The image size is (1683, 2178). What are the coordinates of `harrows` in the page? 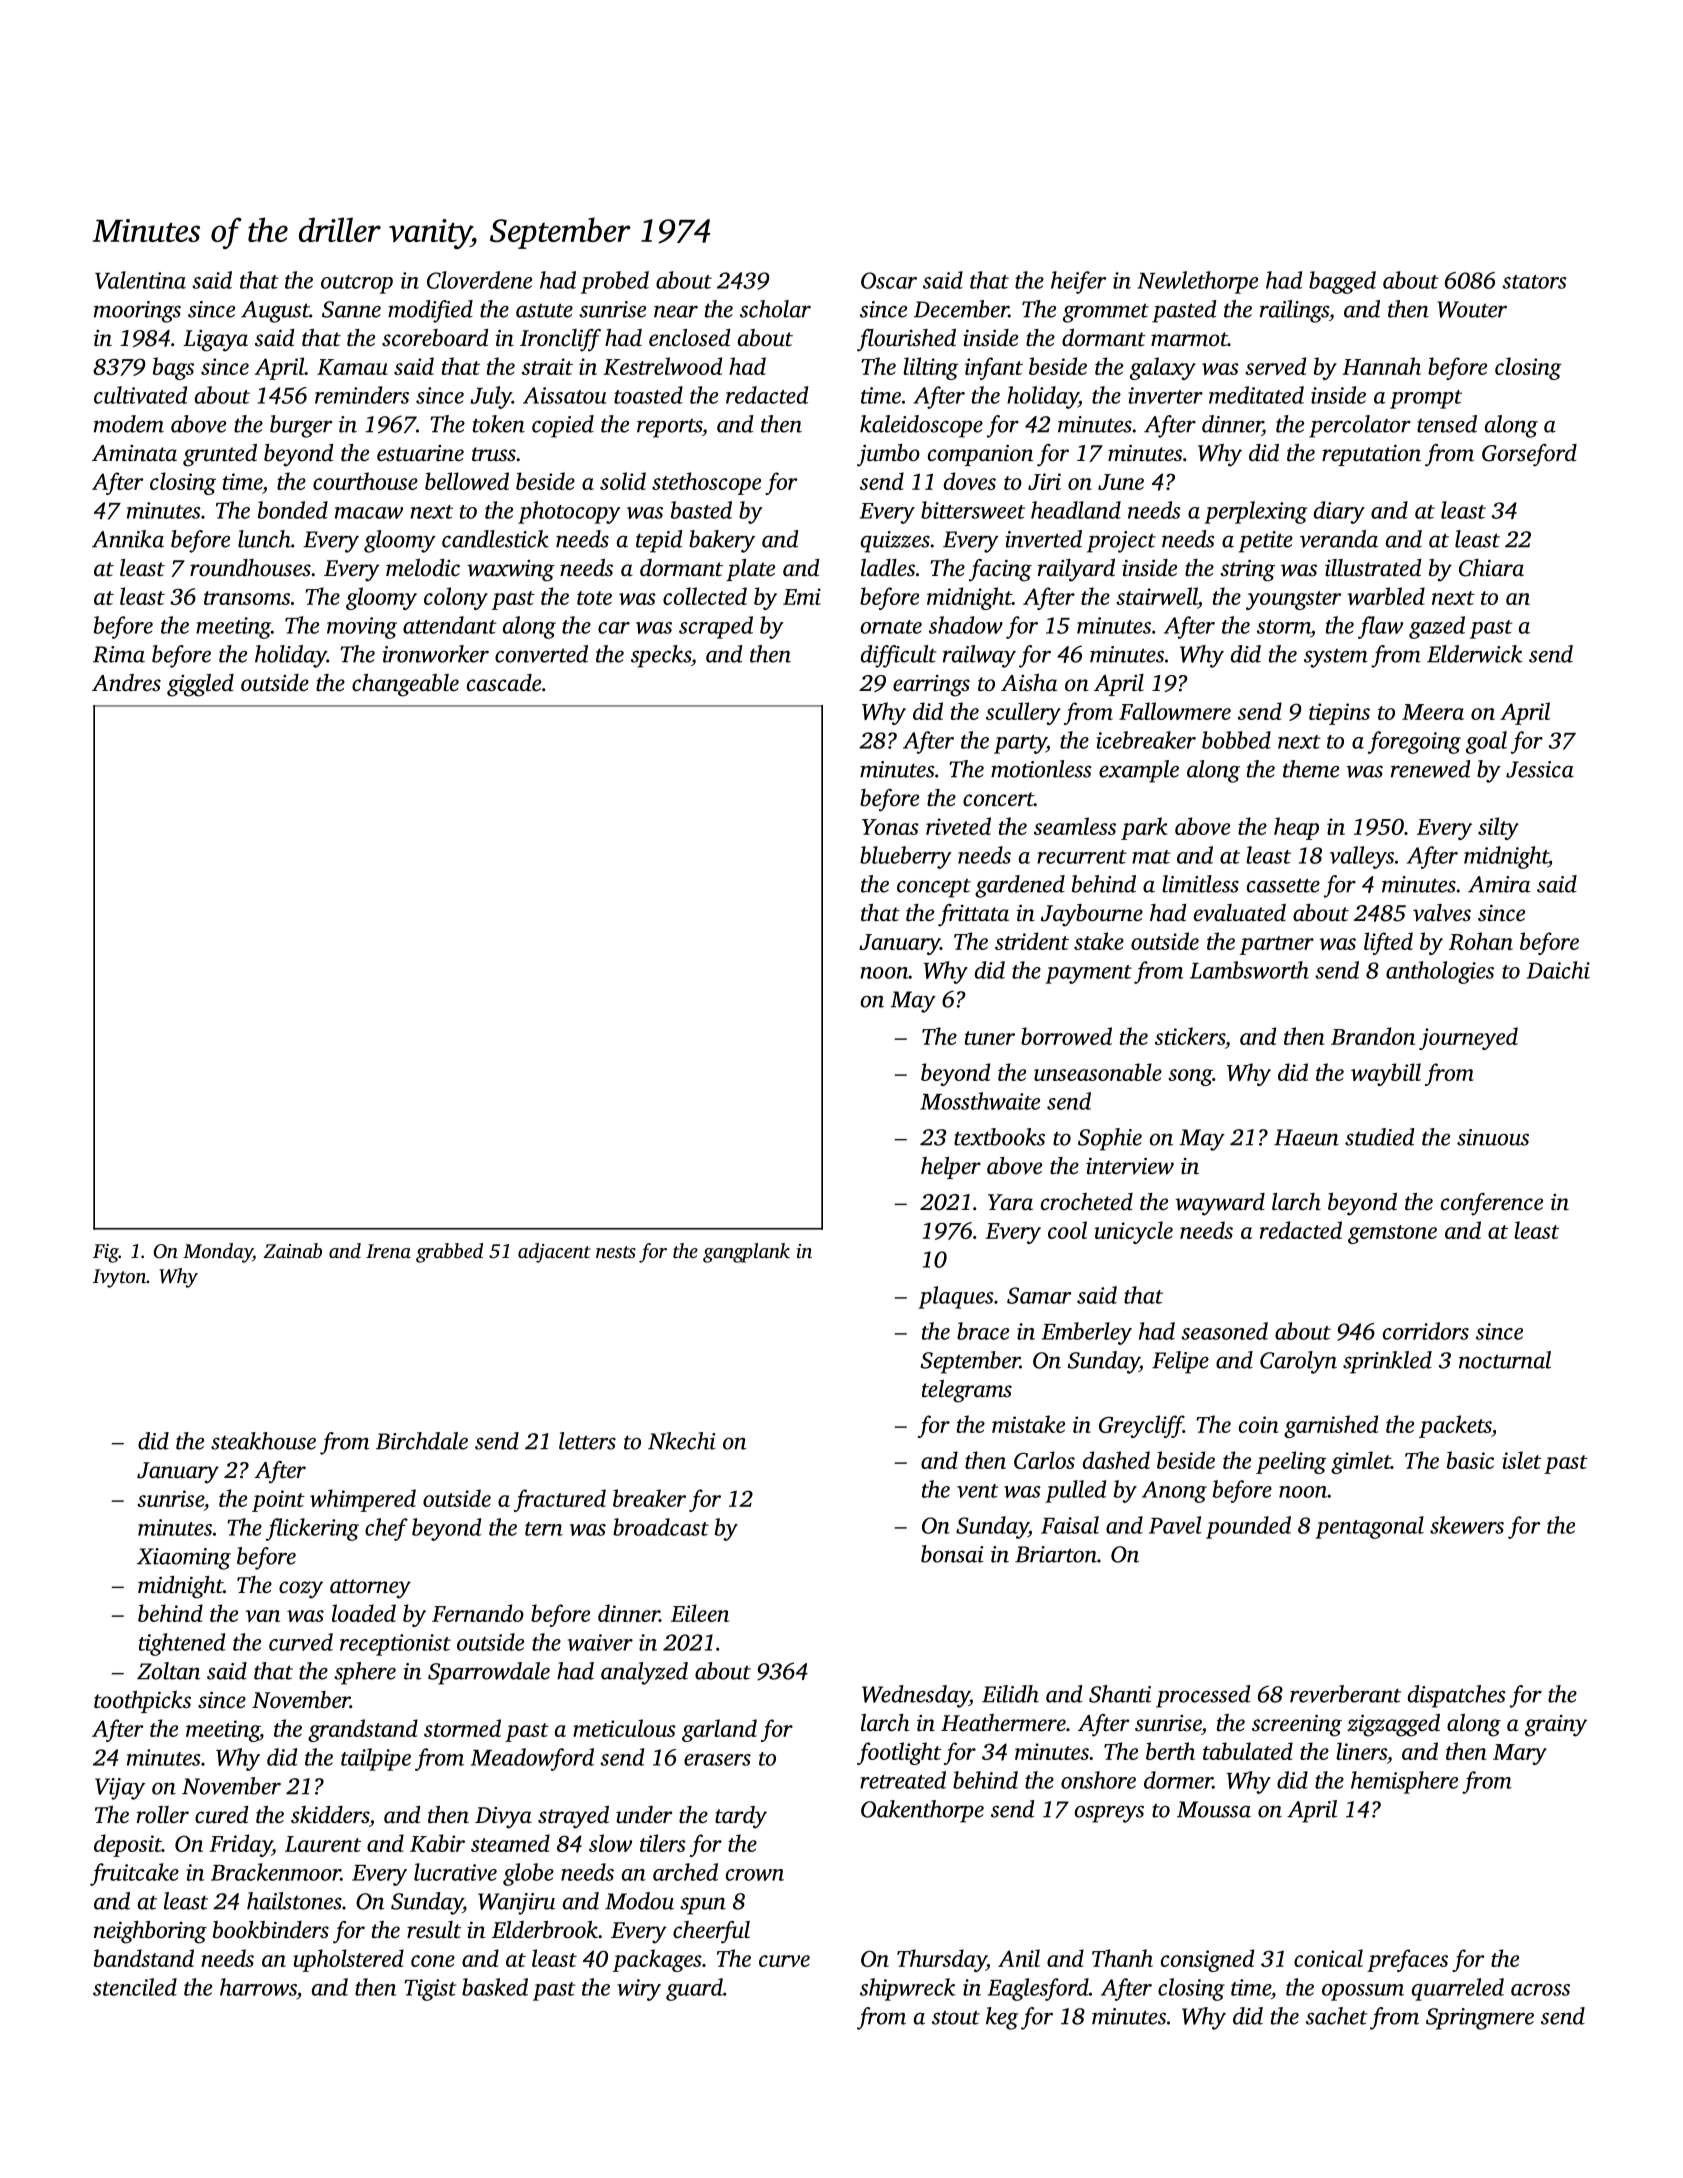 It's located at (258, 1987).
